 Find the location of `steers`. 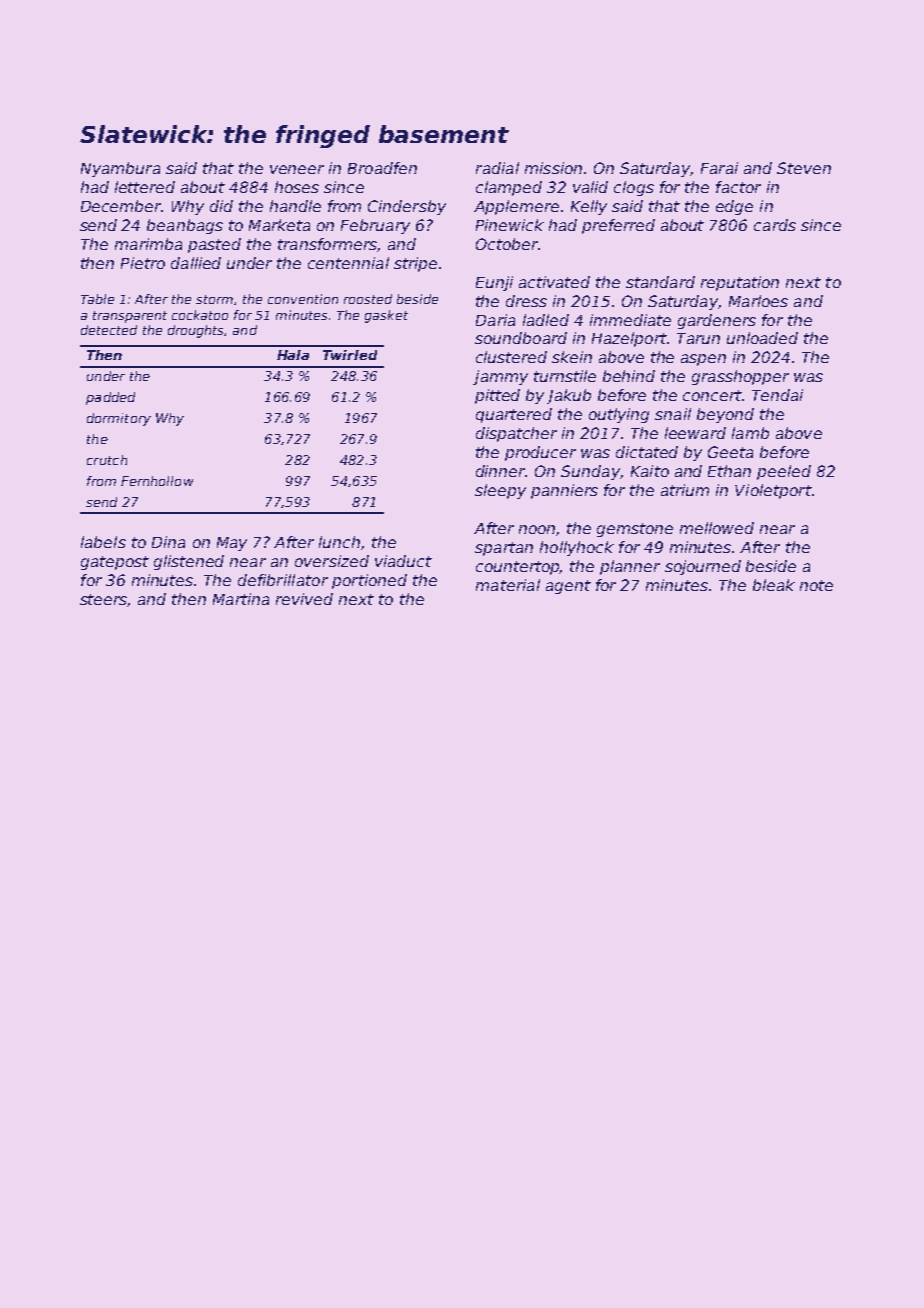

steers is located at coordinates (104, 600).
